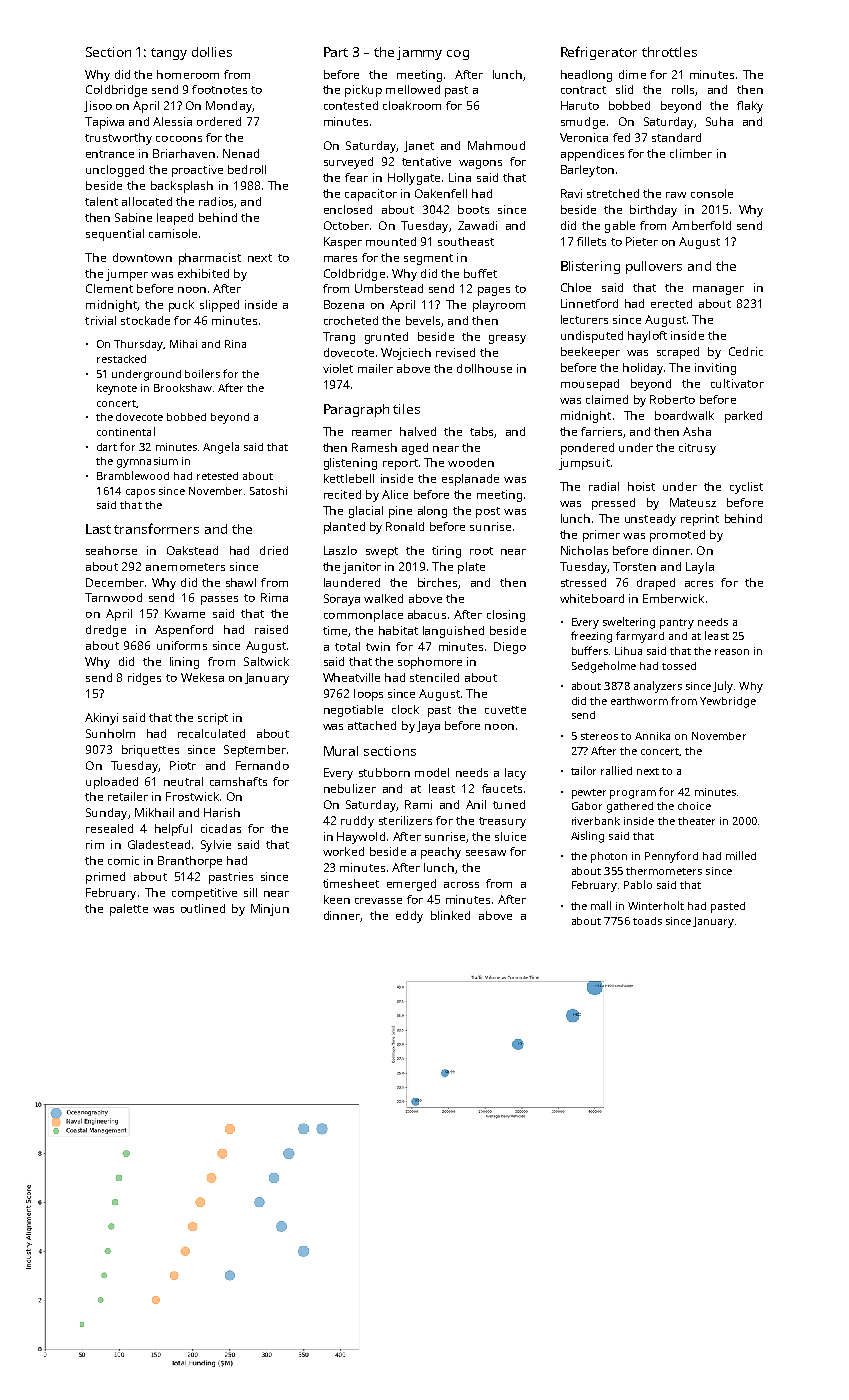 Image resolution: width=849 pixels, height=1400 pixels. What do you see at coordinates (154, 812) in the screenshot?
I see `Mikhail` at bounding box center [154, 812].
